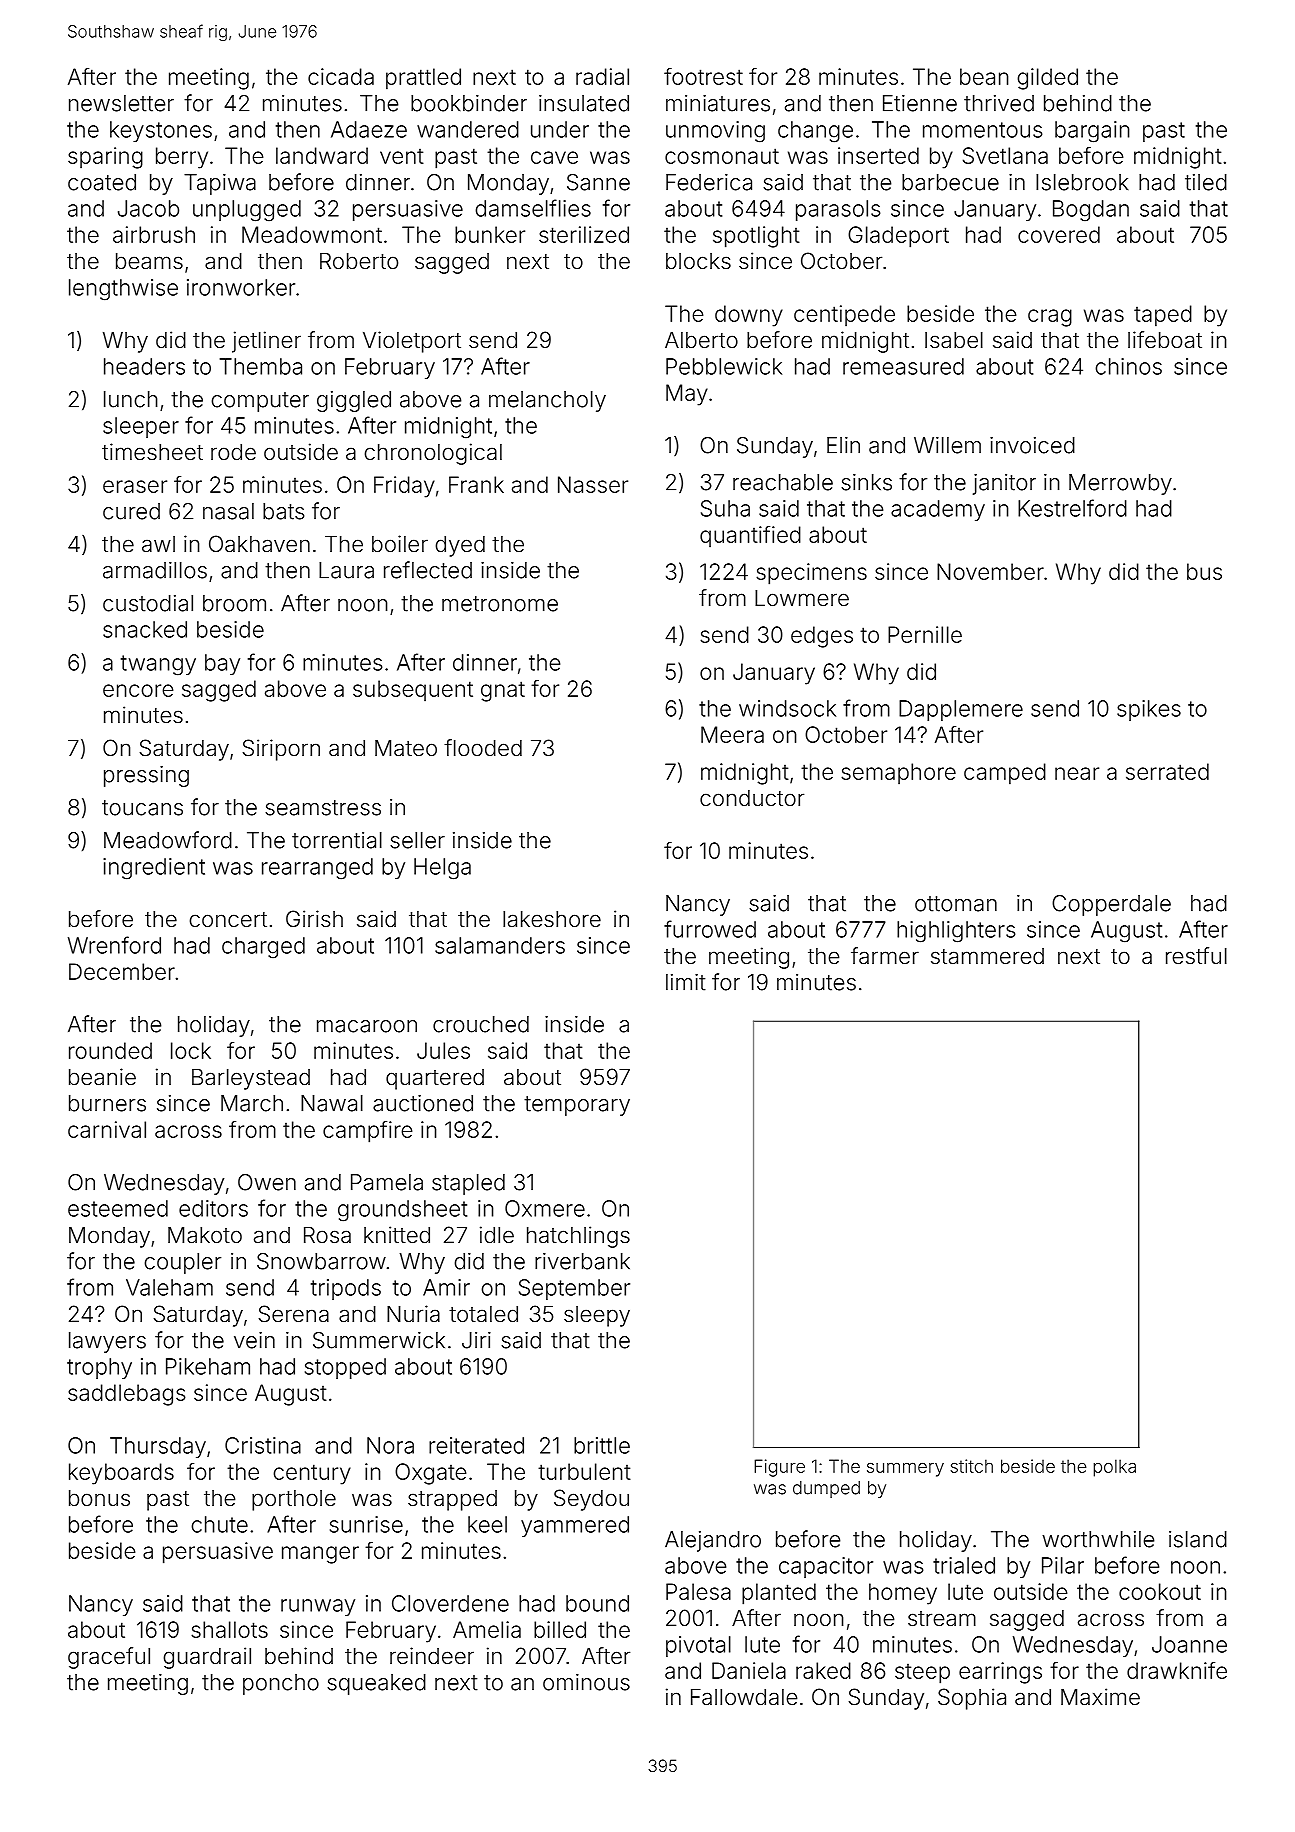 This screenshot has width=1295, height=1832. I want to click on Etienne, so click(920, 103).
